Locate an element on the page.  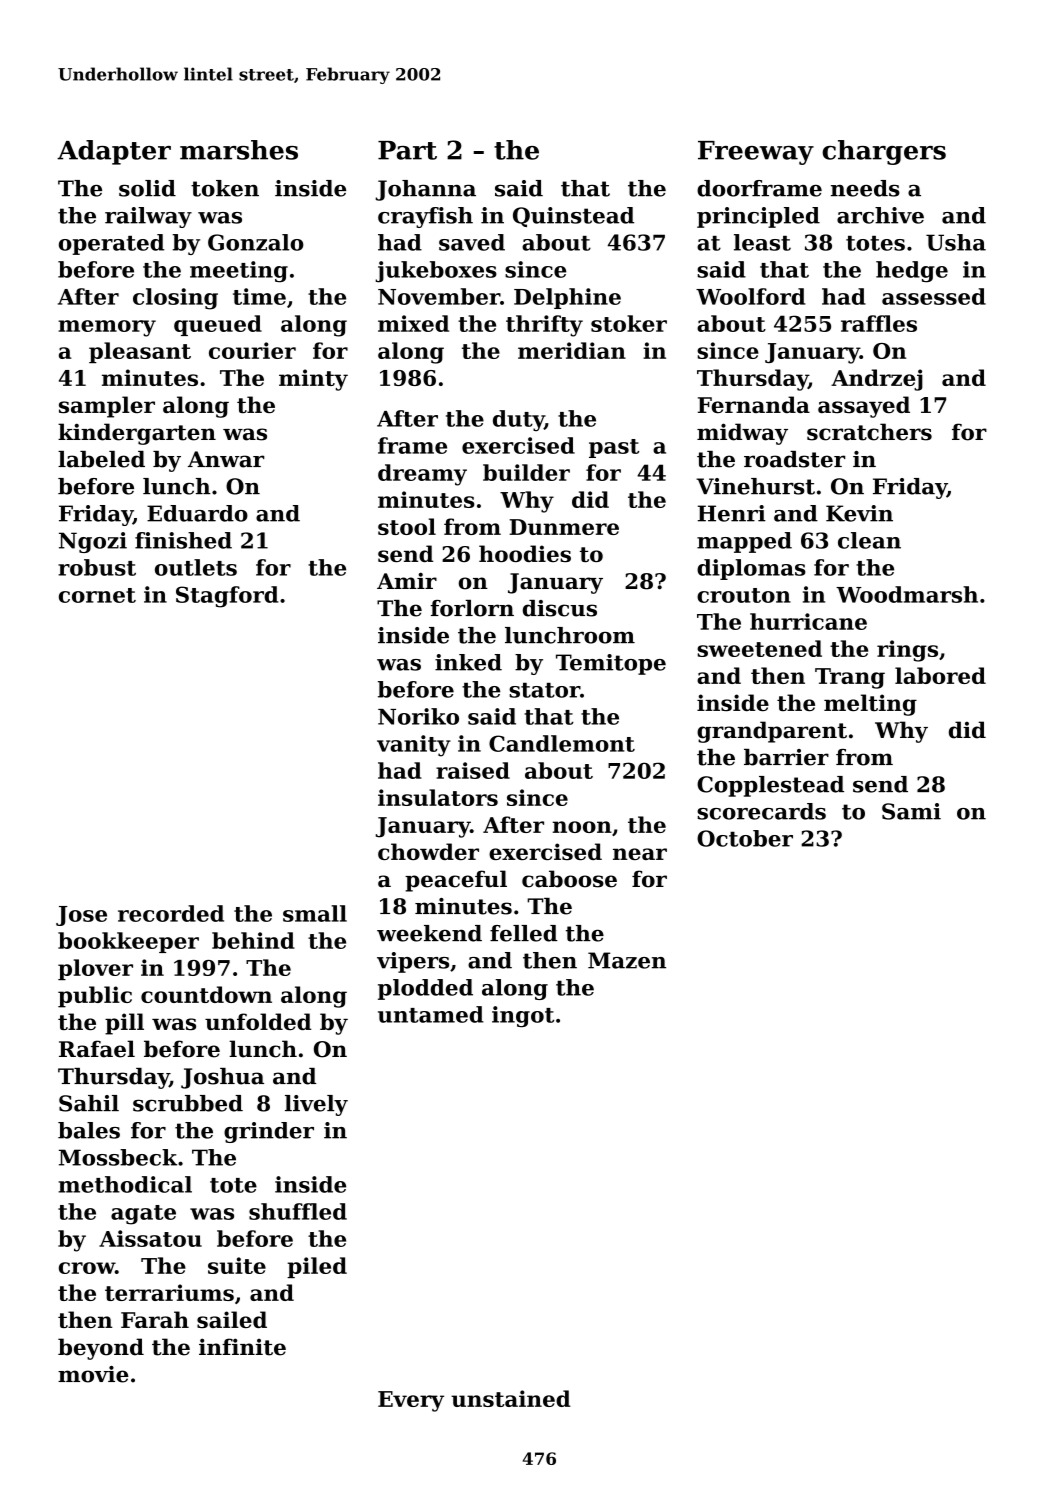
insulators is located at coordinates (438, 797).
